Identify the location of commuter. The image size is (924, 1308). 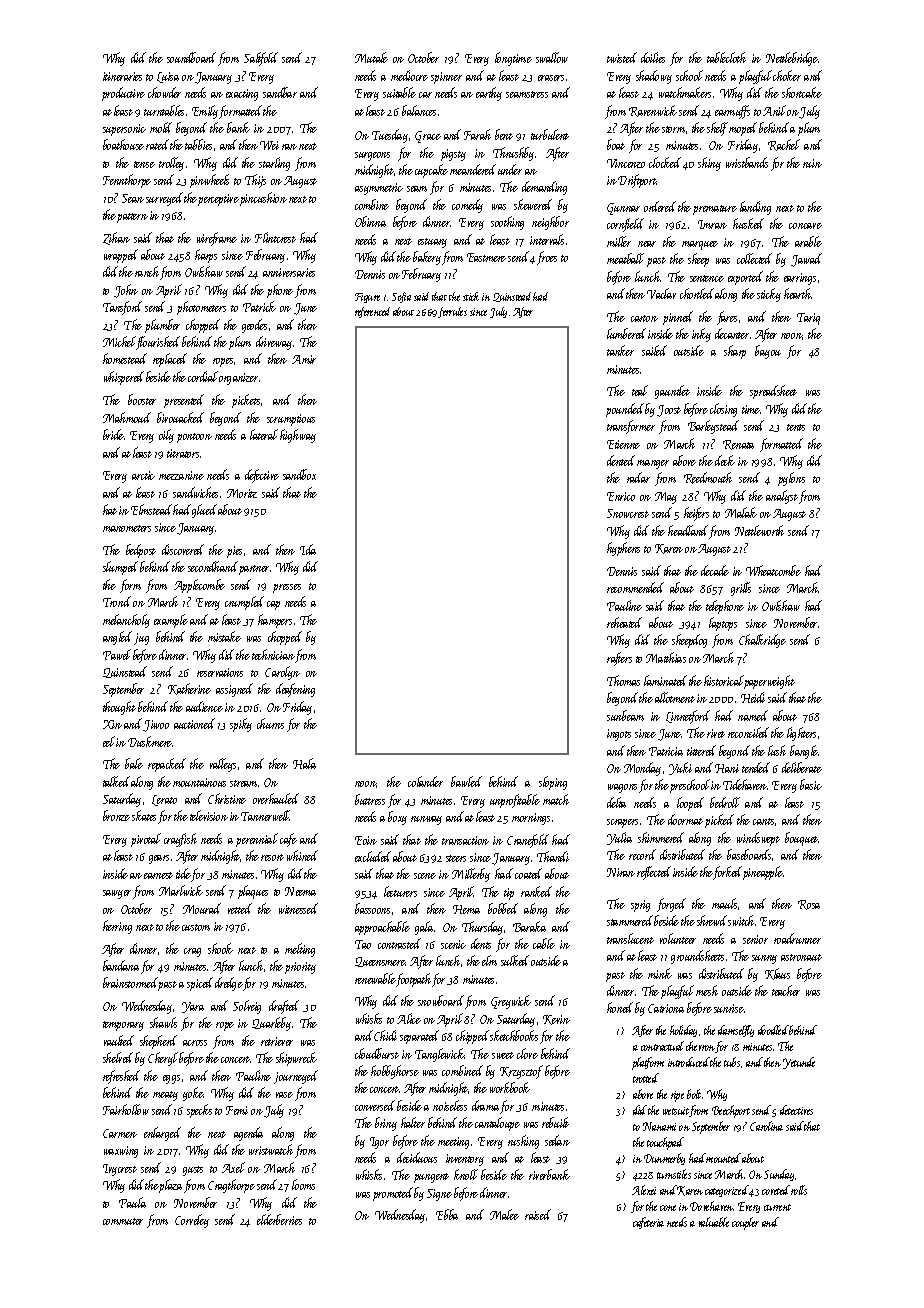
(123, 1221).
